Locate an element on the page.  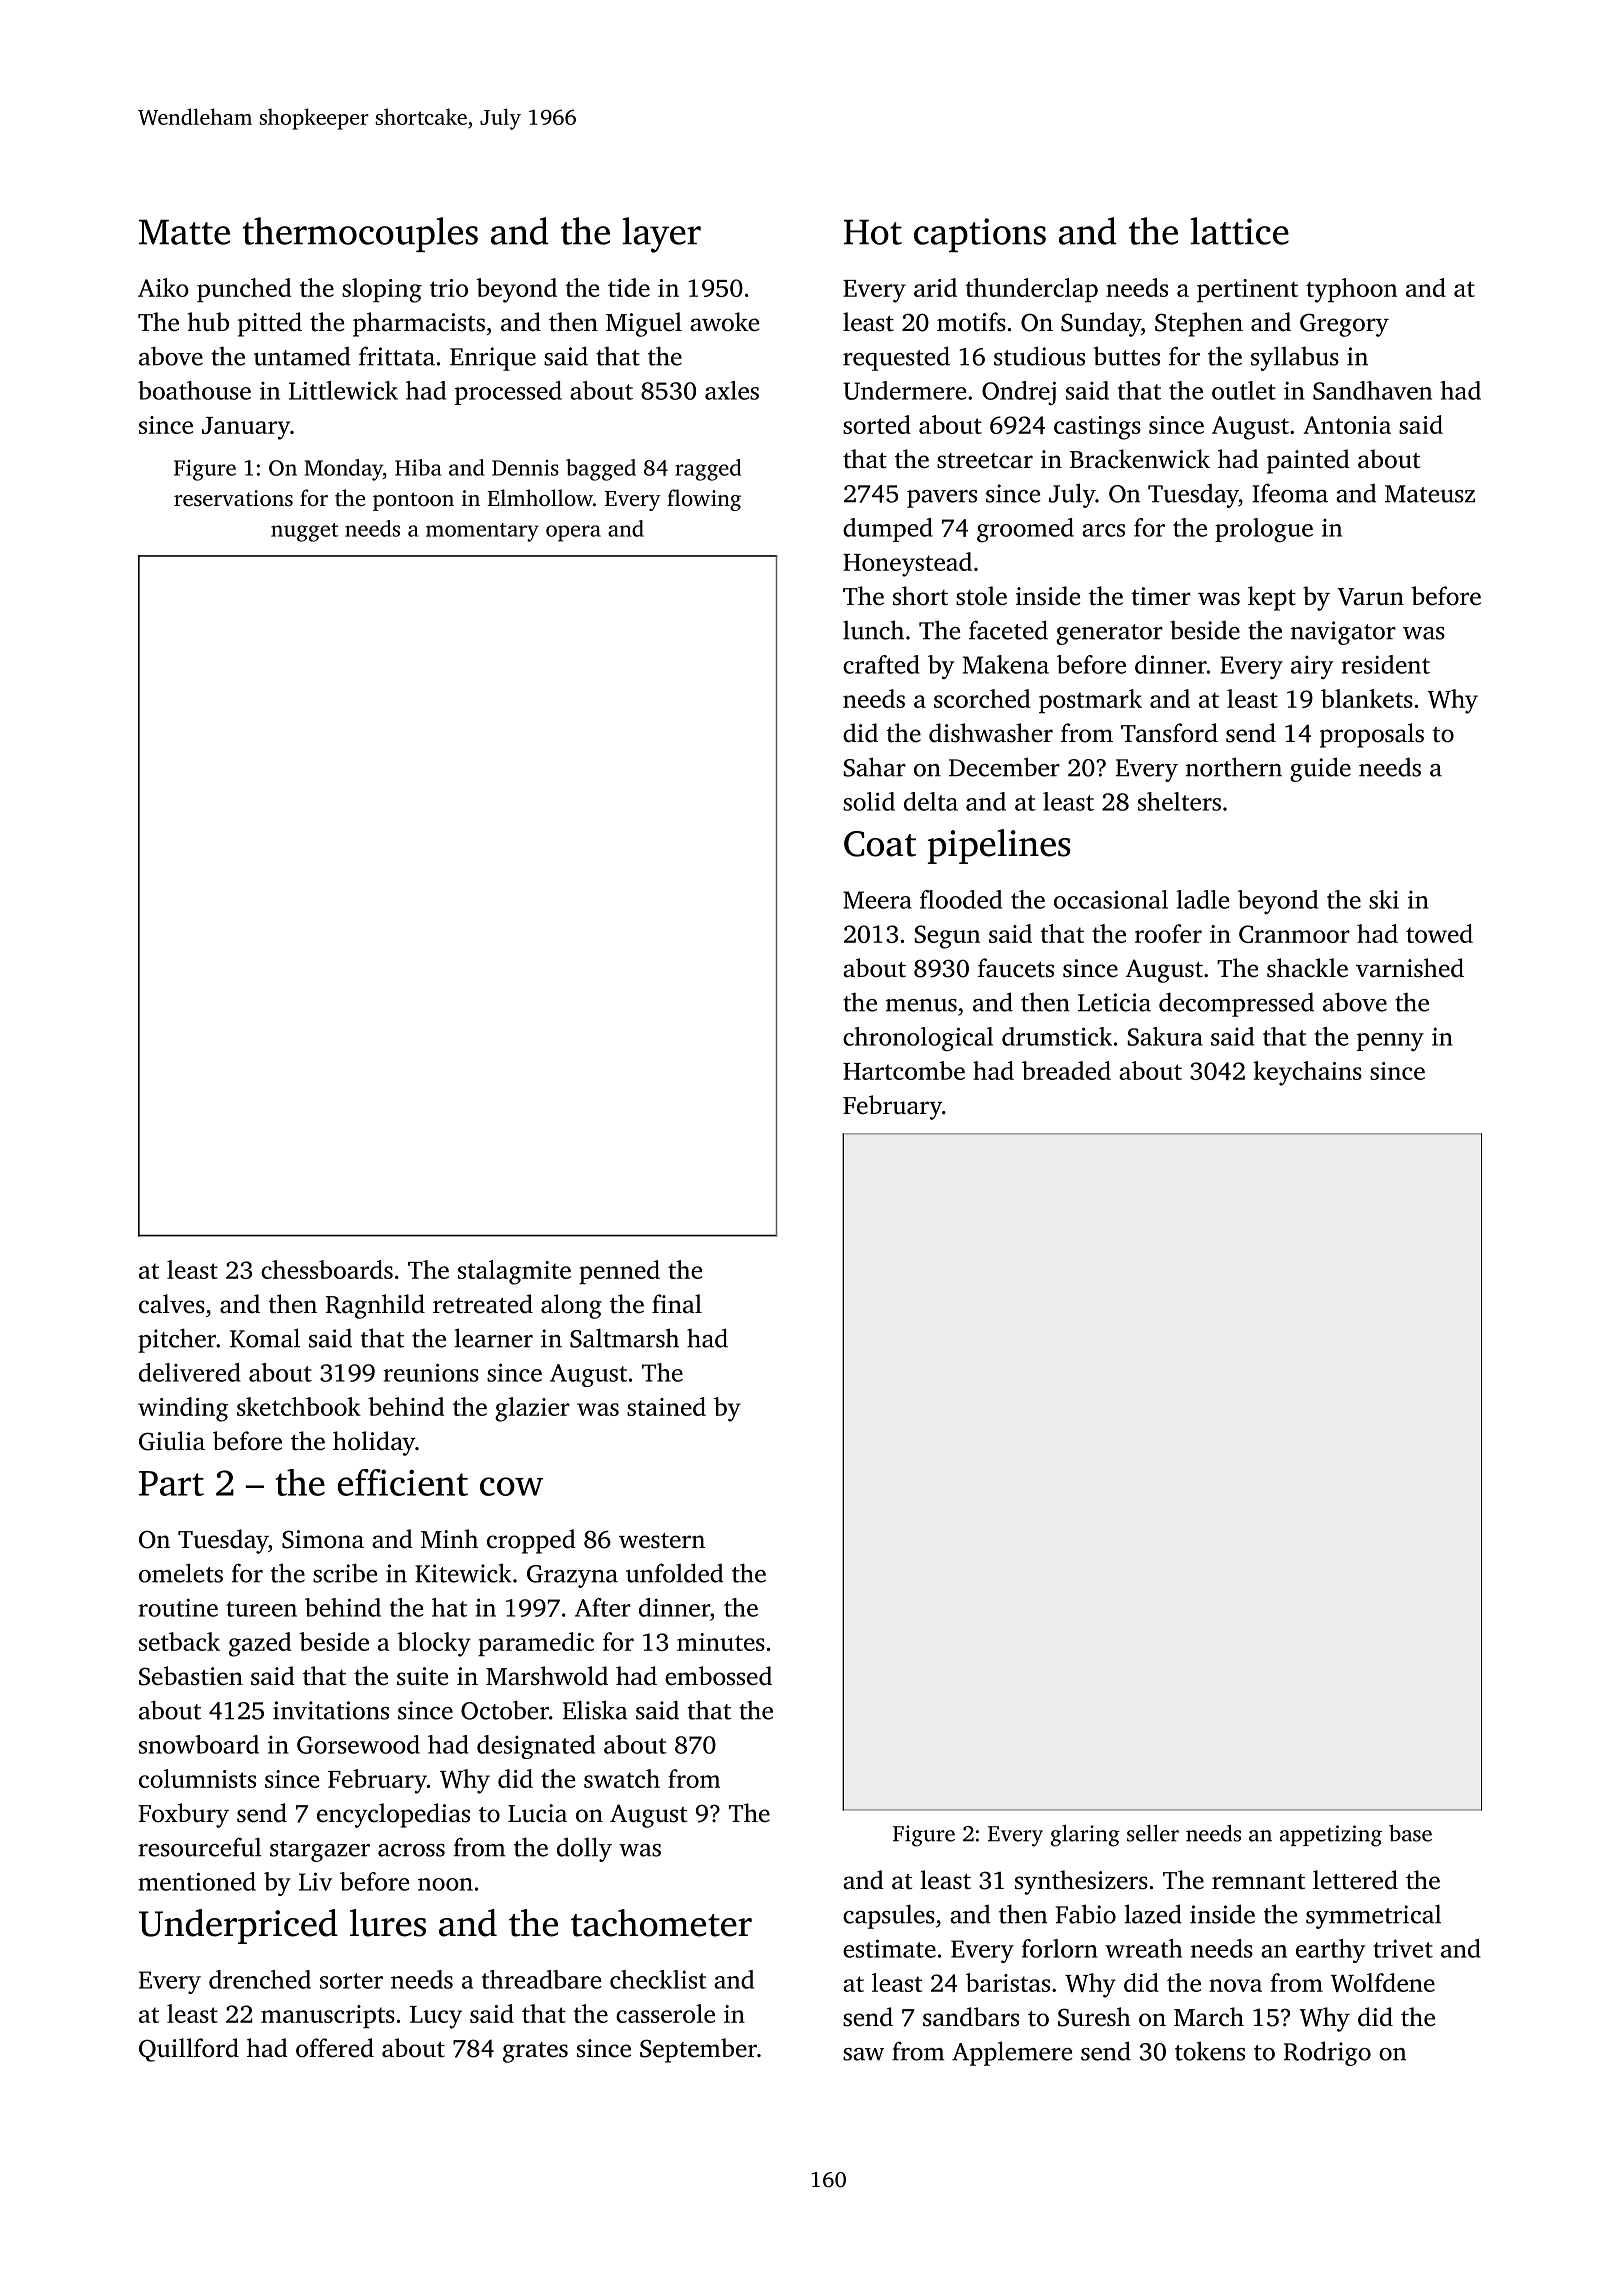
layer is located at coordinates (661, 235).
